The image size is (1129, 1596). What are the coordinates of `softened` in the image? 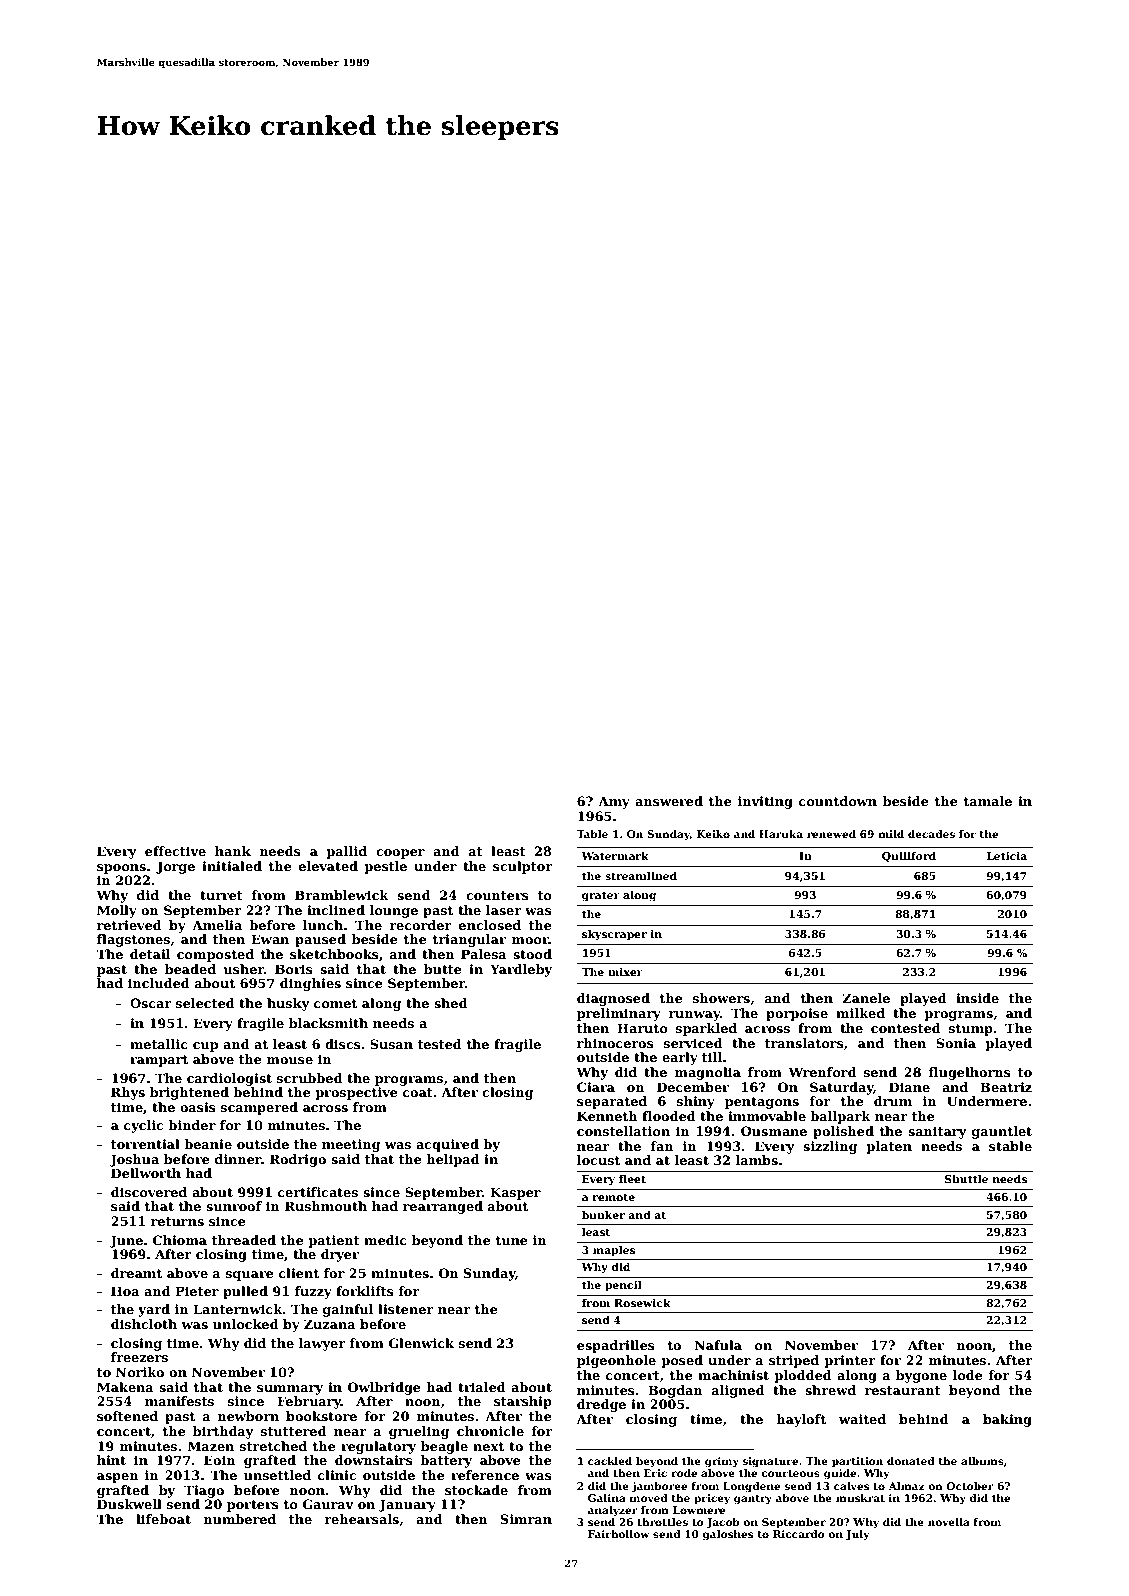 It's located at (127, 1416).
